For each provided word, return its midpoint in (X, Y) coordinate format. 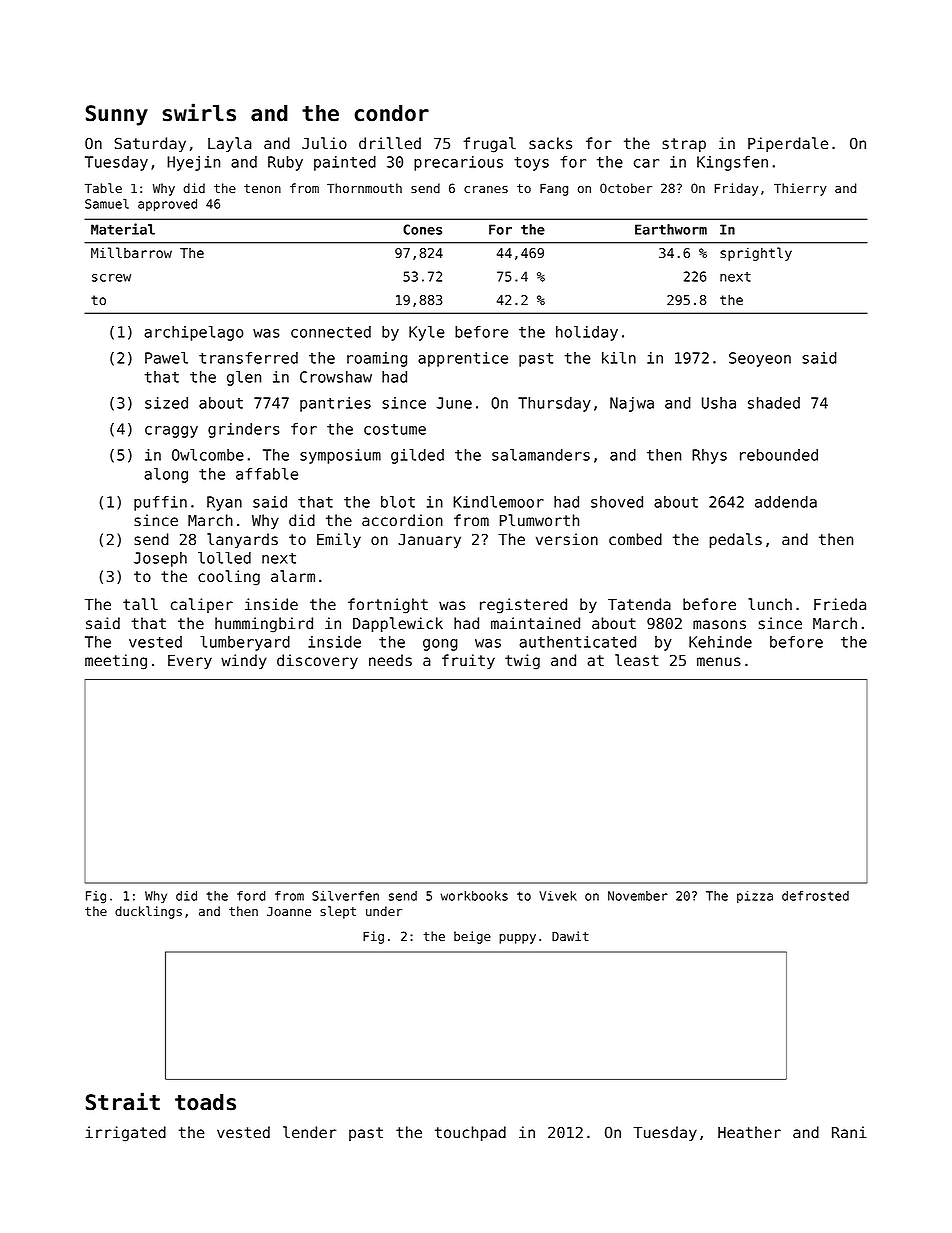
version (567, 539)
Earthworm (671, 229)
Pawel (166, 358)
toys (531, 164)
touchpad (470, 1133)
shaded (774, 403)
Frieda (840, 604)
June (454, 403)
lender (309, 1132)
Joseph (160, 559)
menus (719, 662)
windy (244, 661)
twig (522, 662)
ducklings (148, 912)
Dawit (570, 936)
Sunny (117, 115)
